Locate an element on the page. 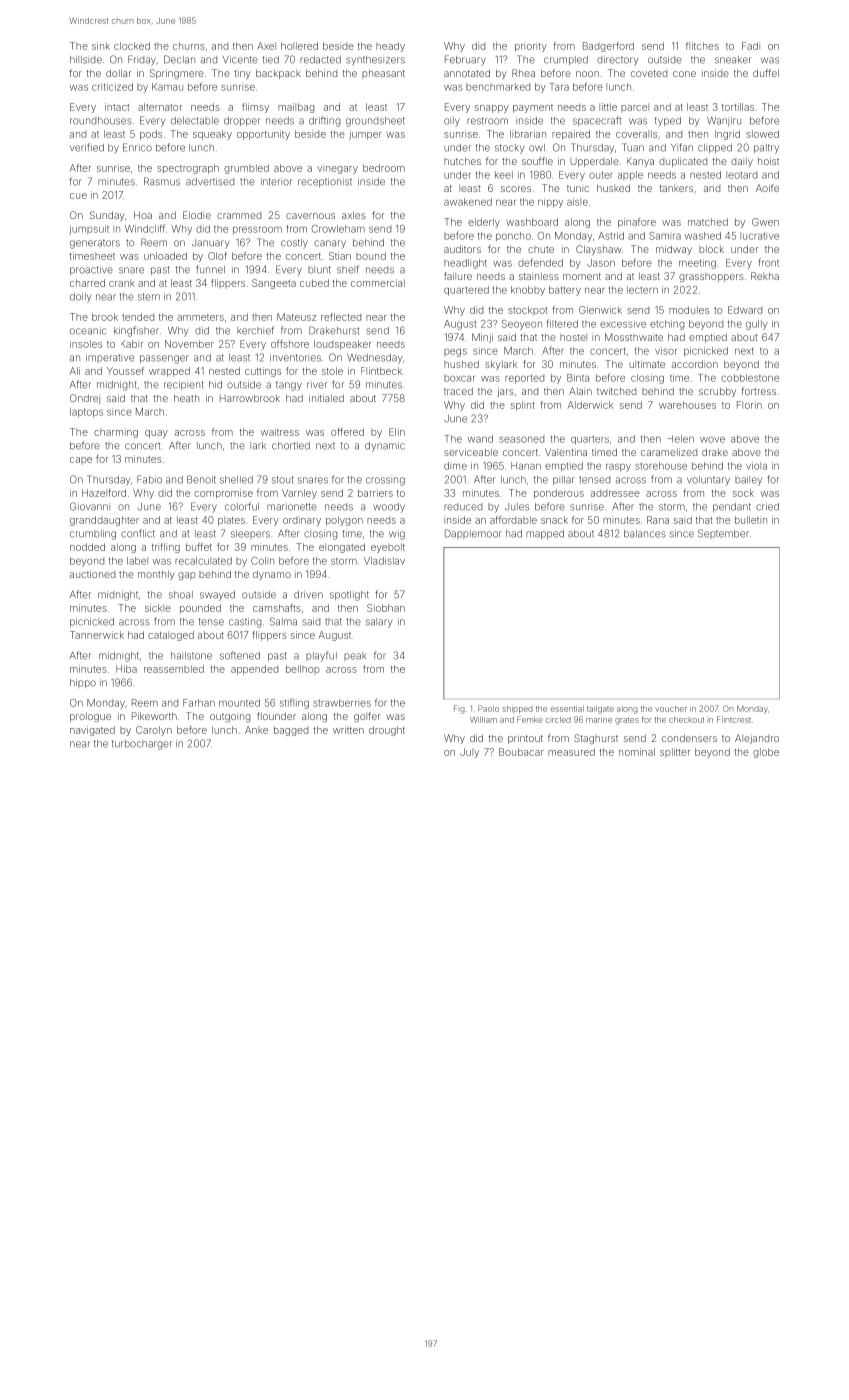 The height and width of the document is (1400, 849). etching is located at coordinates (667, 325).
